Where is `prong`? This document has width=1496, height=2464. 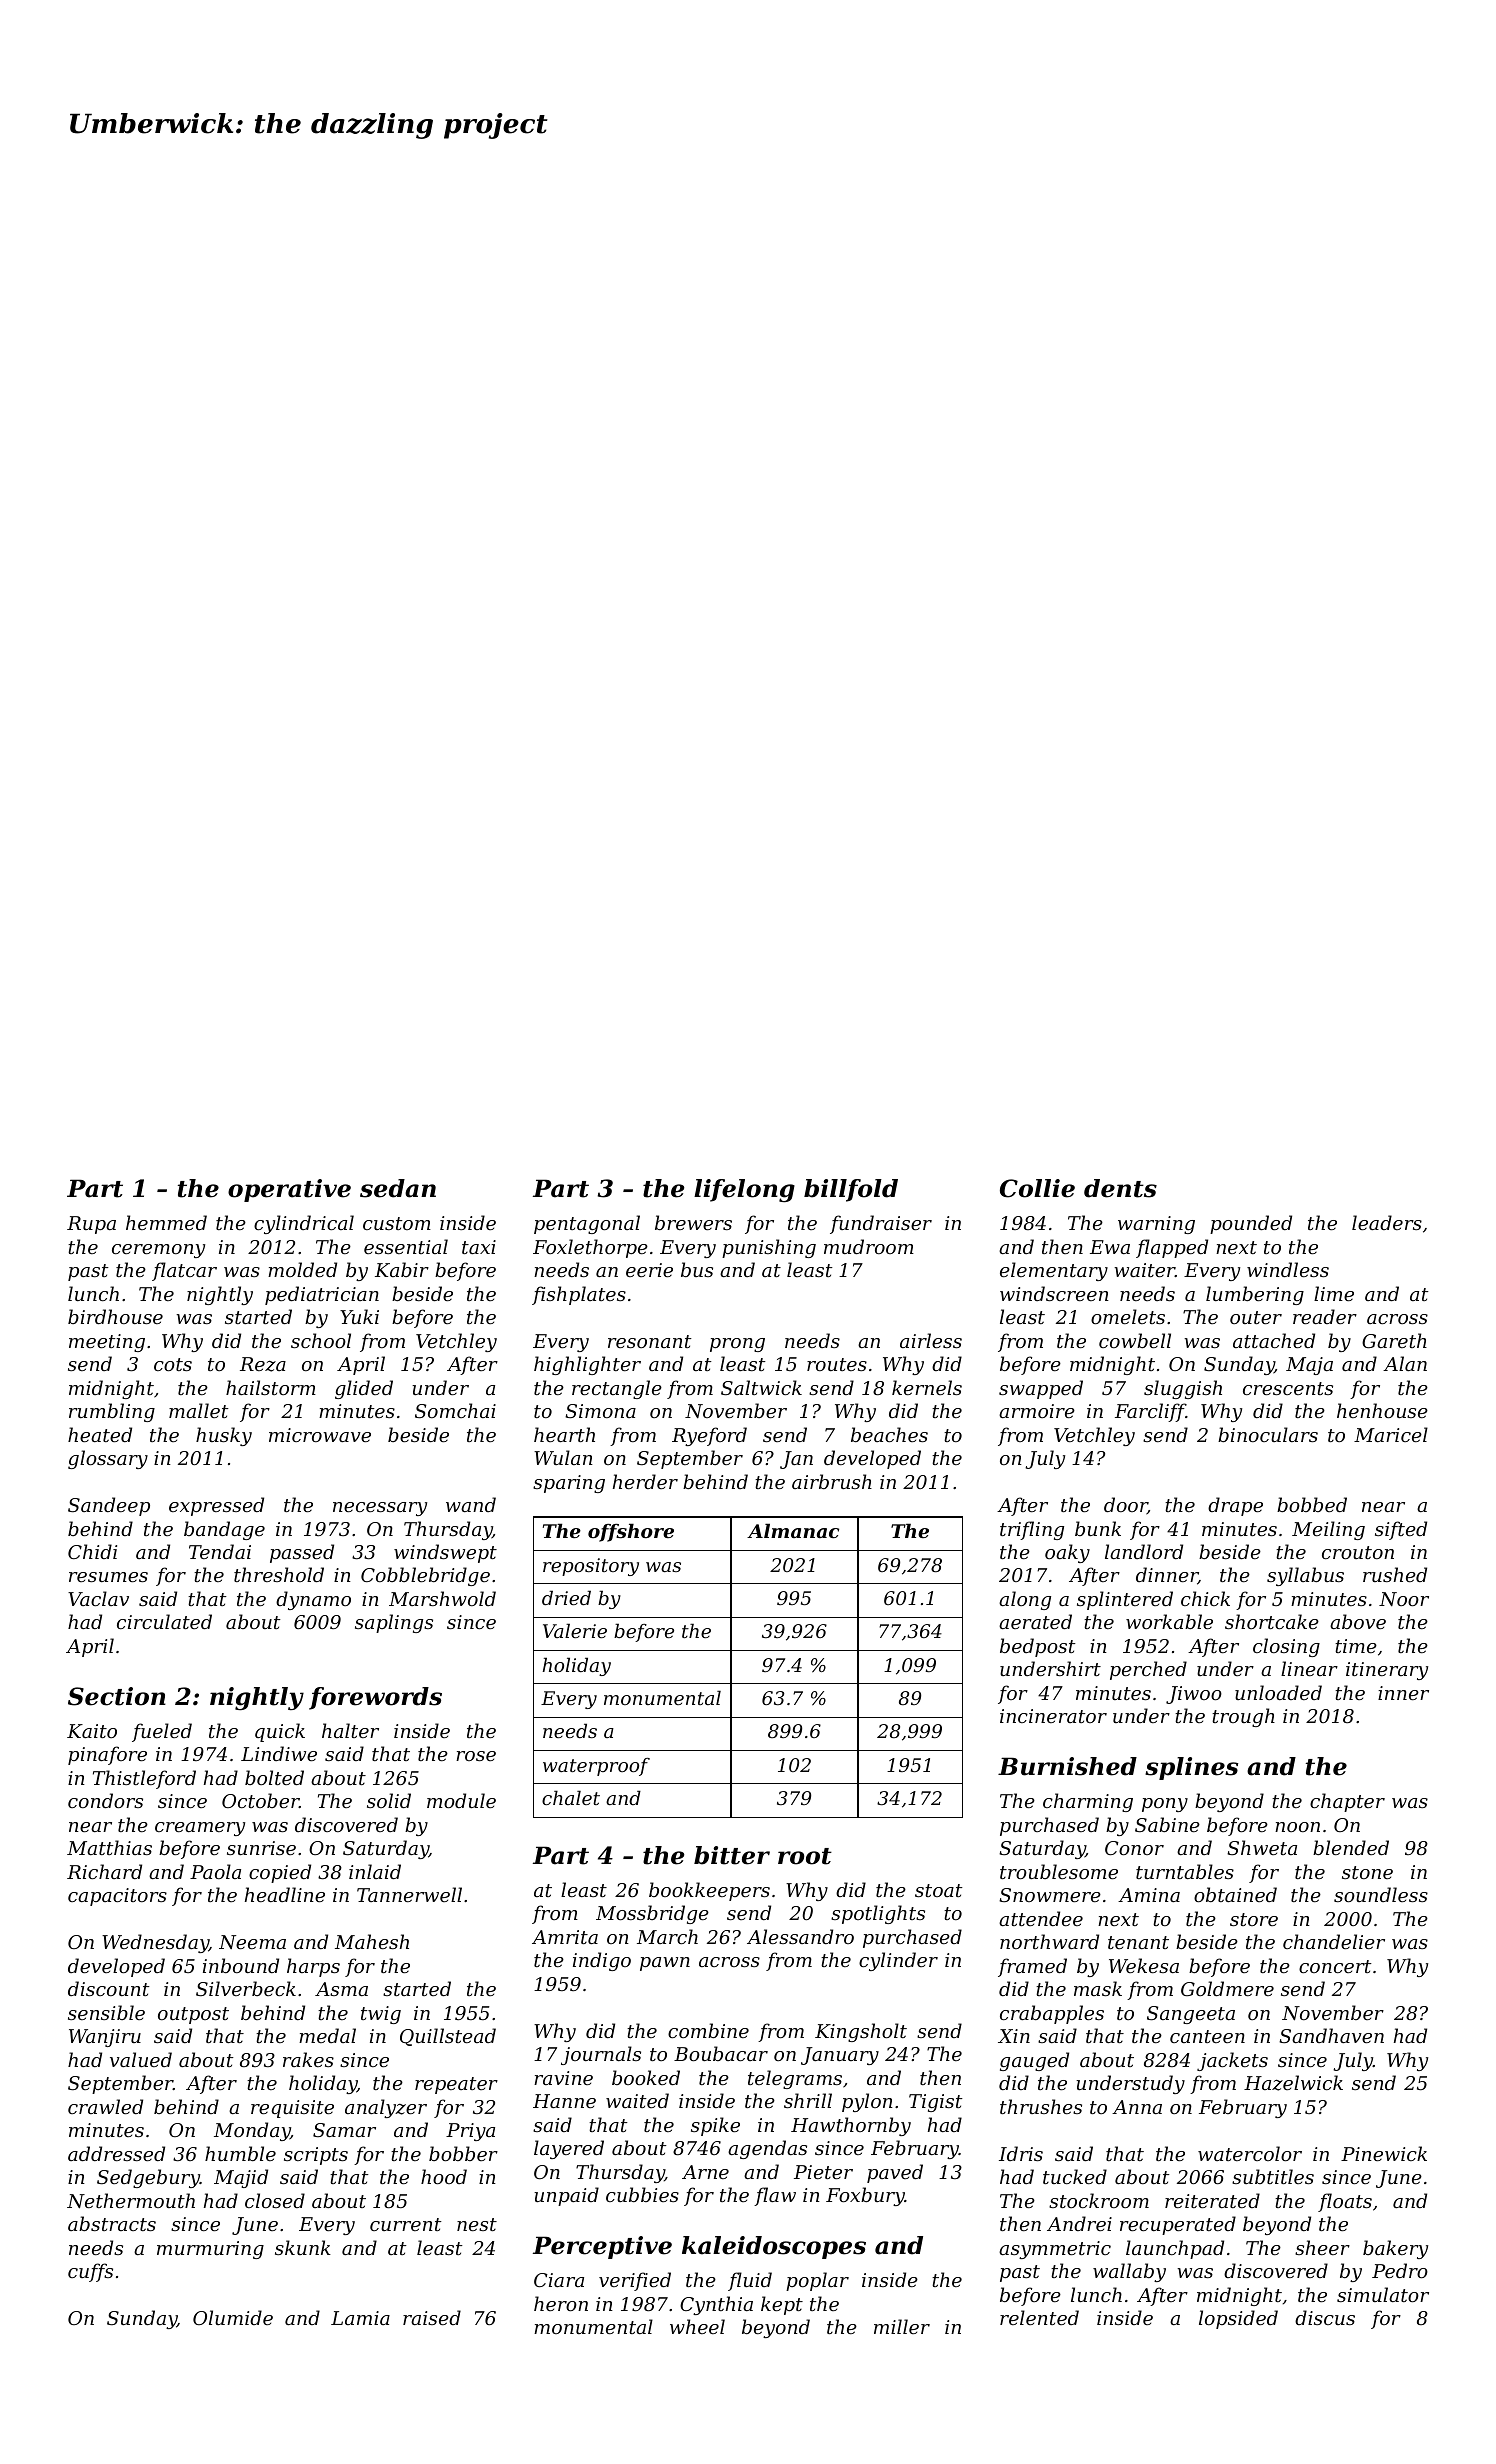
prong is located at coordinates (737, 1345).
